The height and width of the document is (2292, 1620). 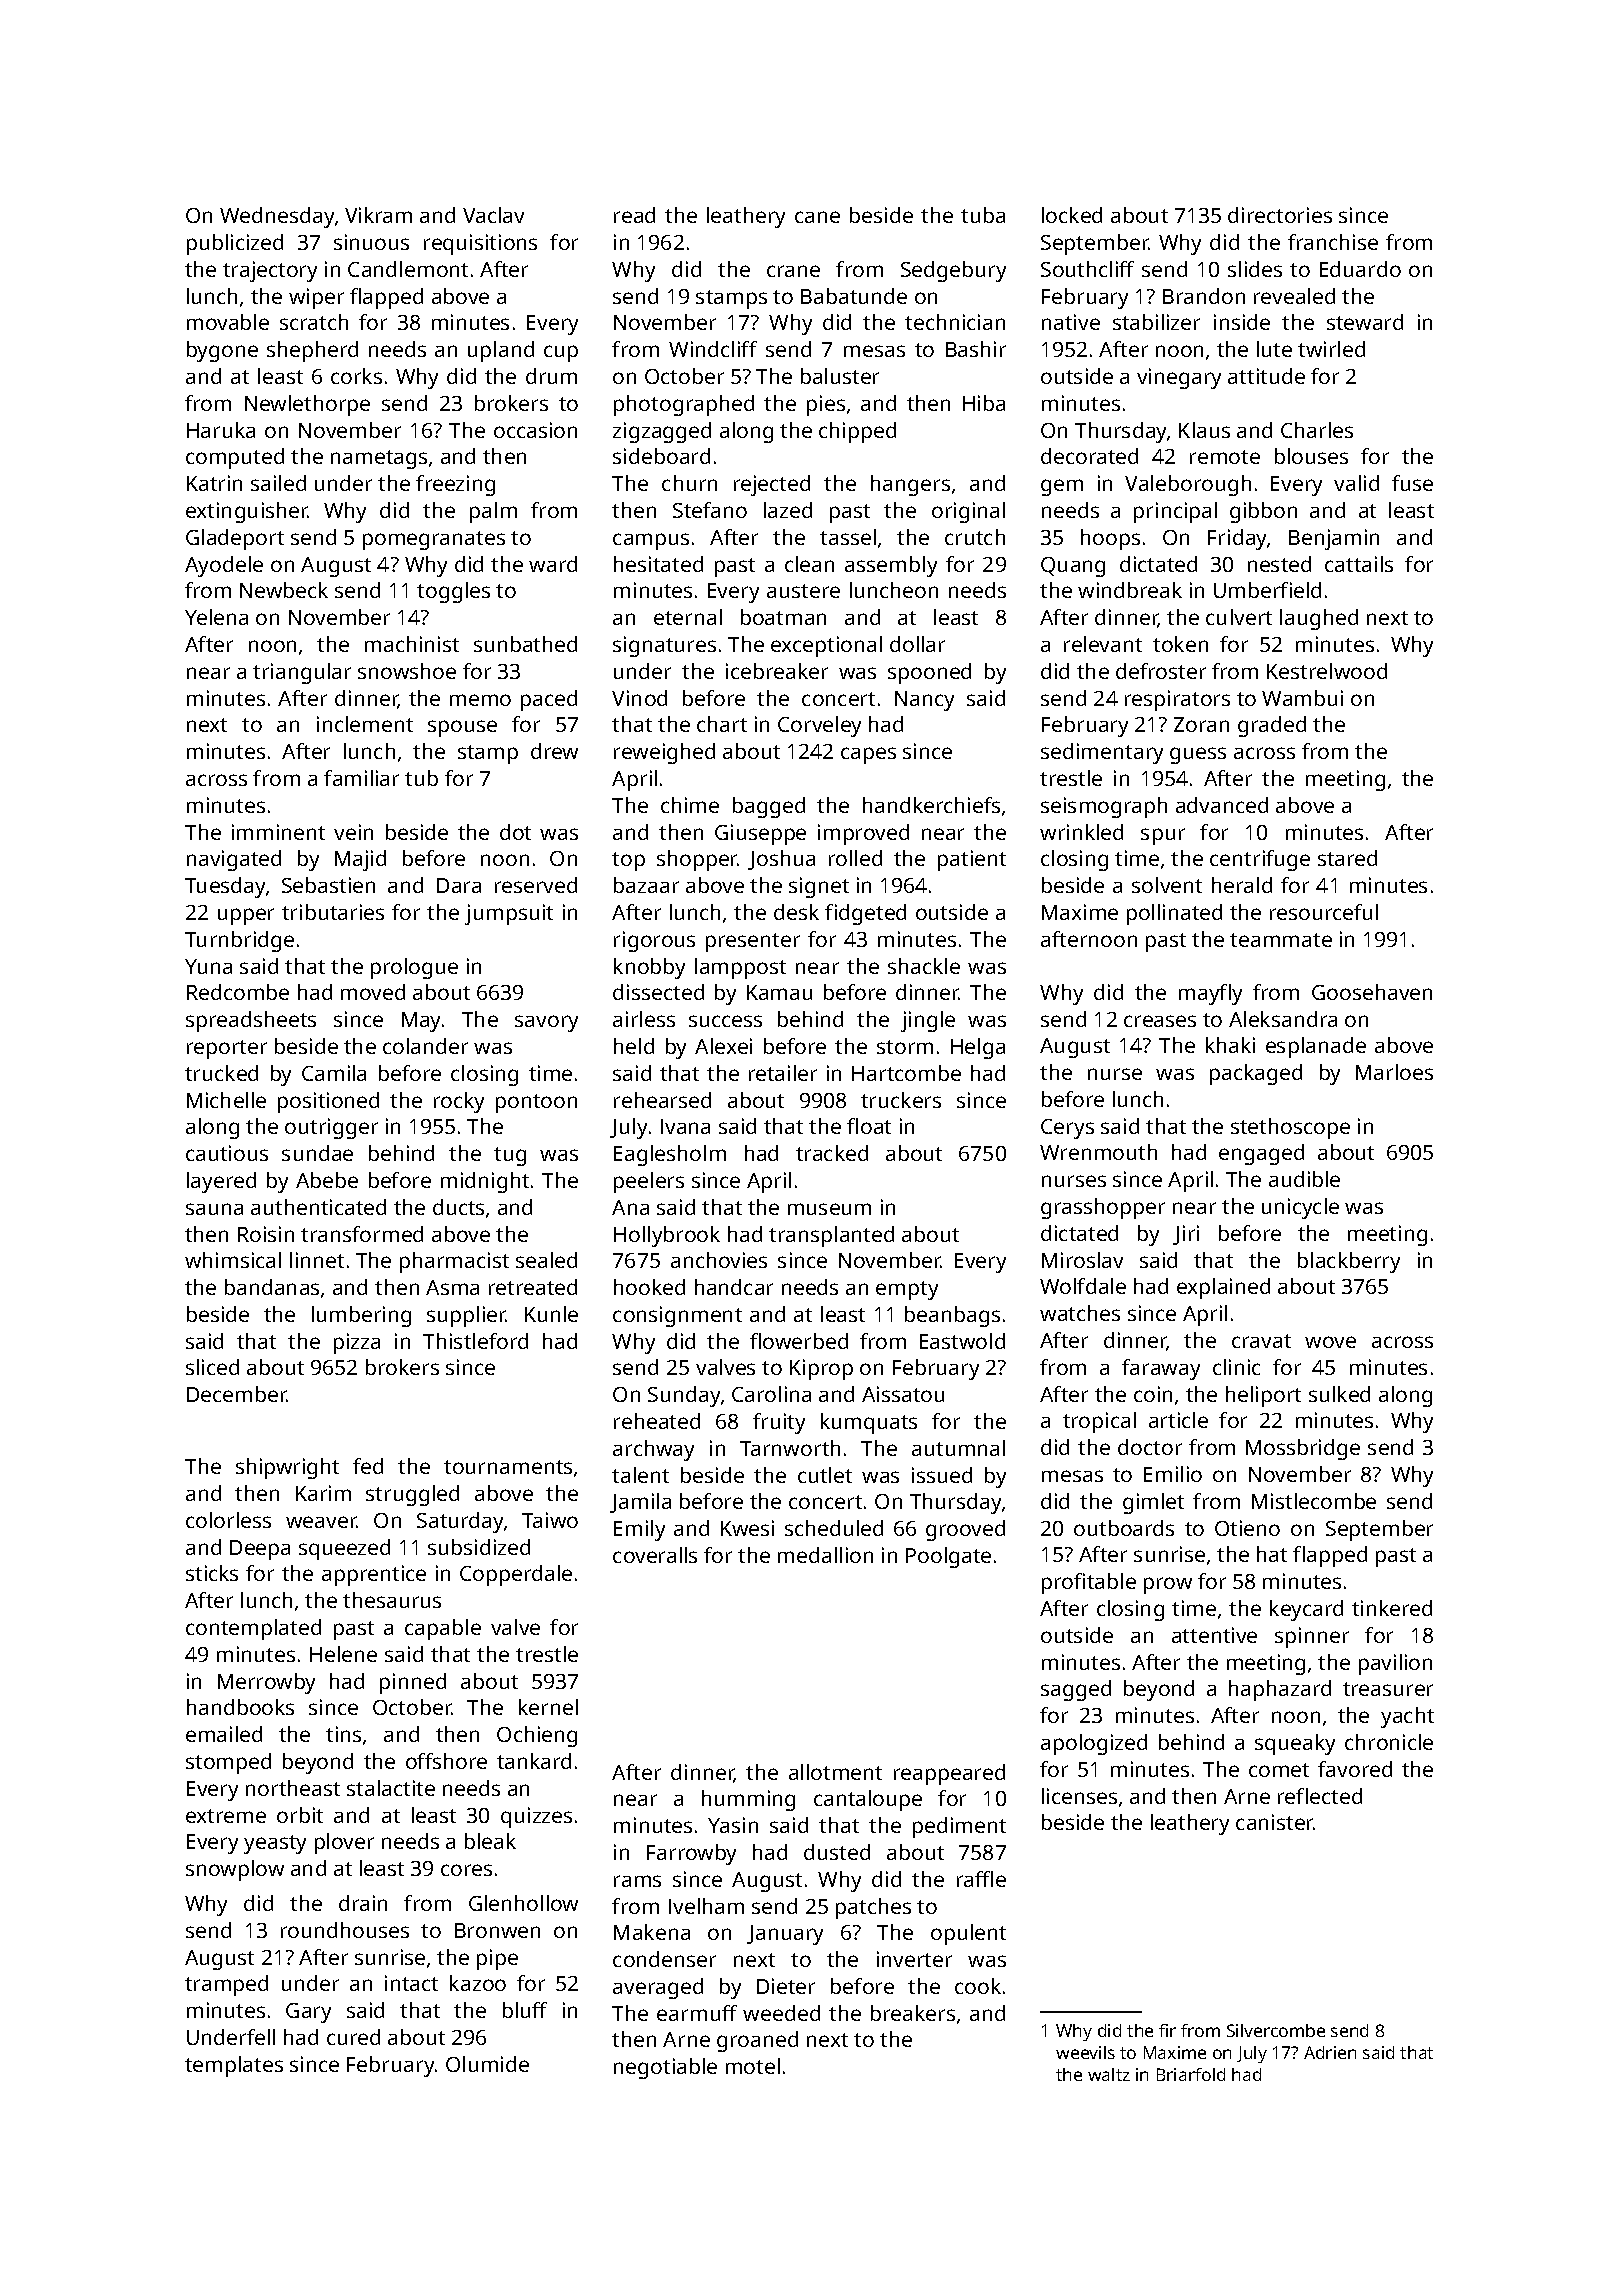 I want to click on colorless, so click(x=228, y=1520).
